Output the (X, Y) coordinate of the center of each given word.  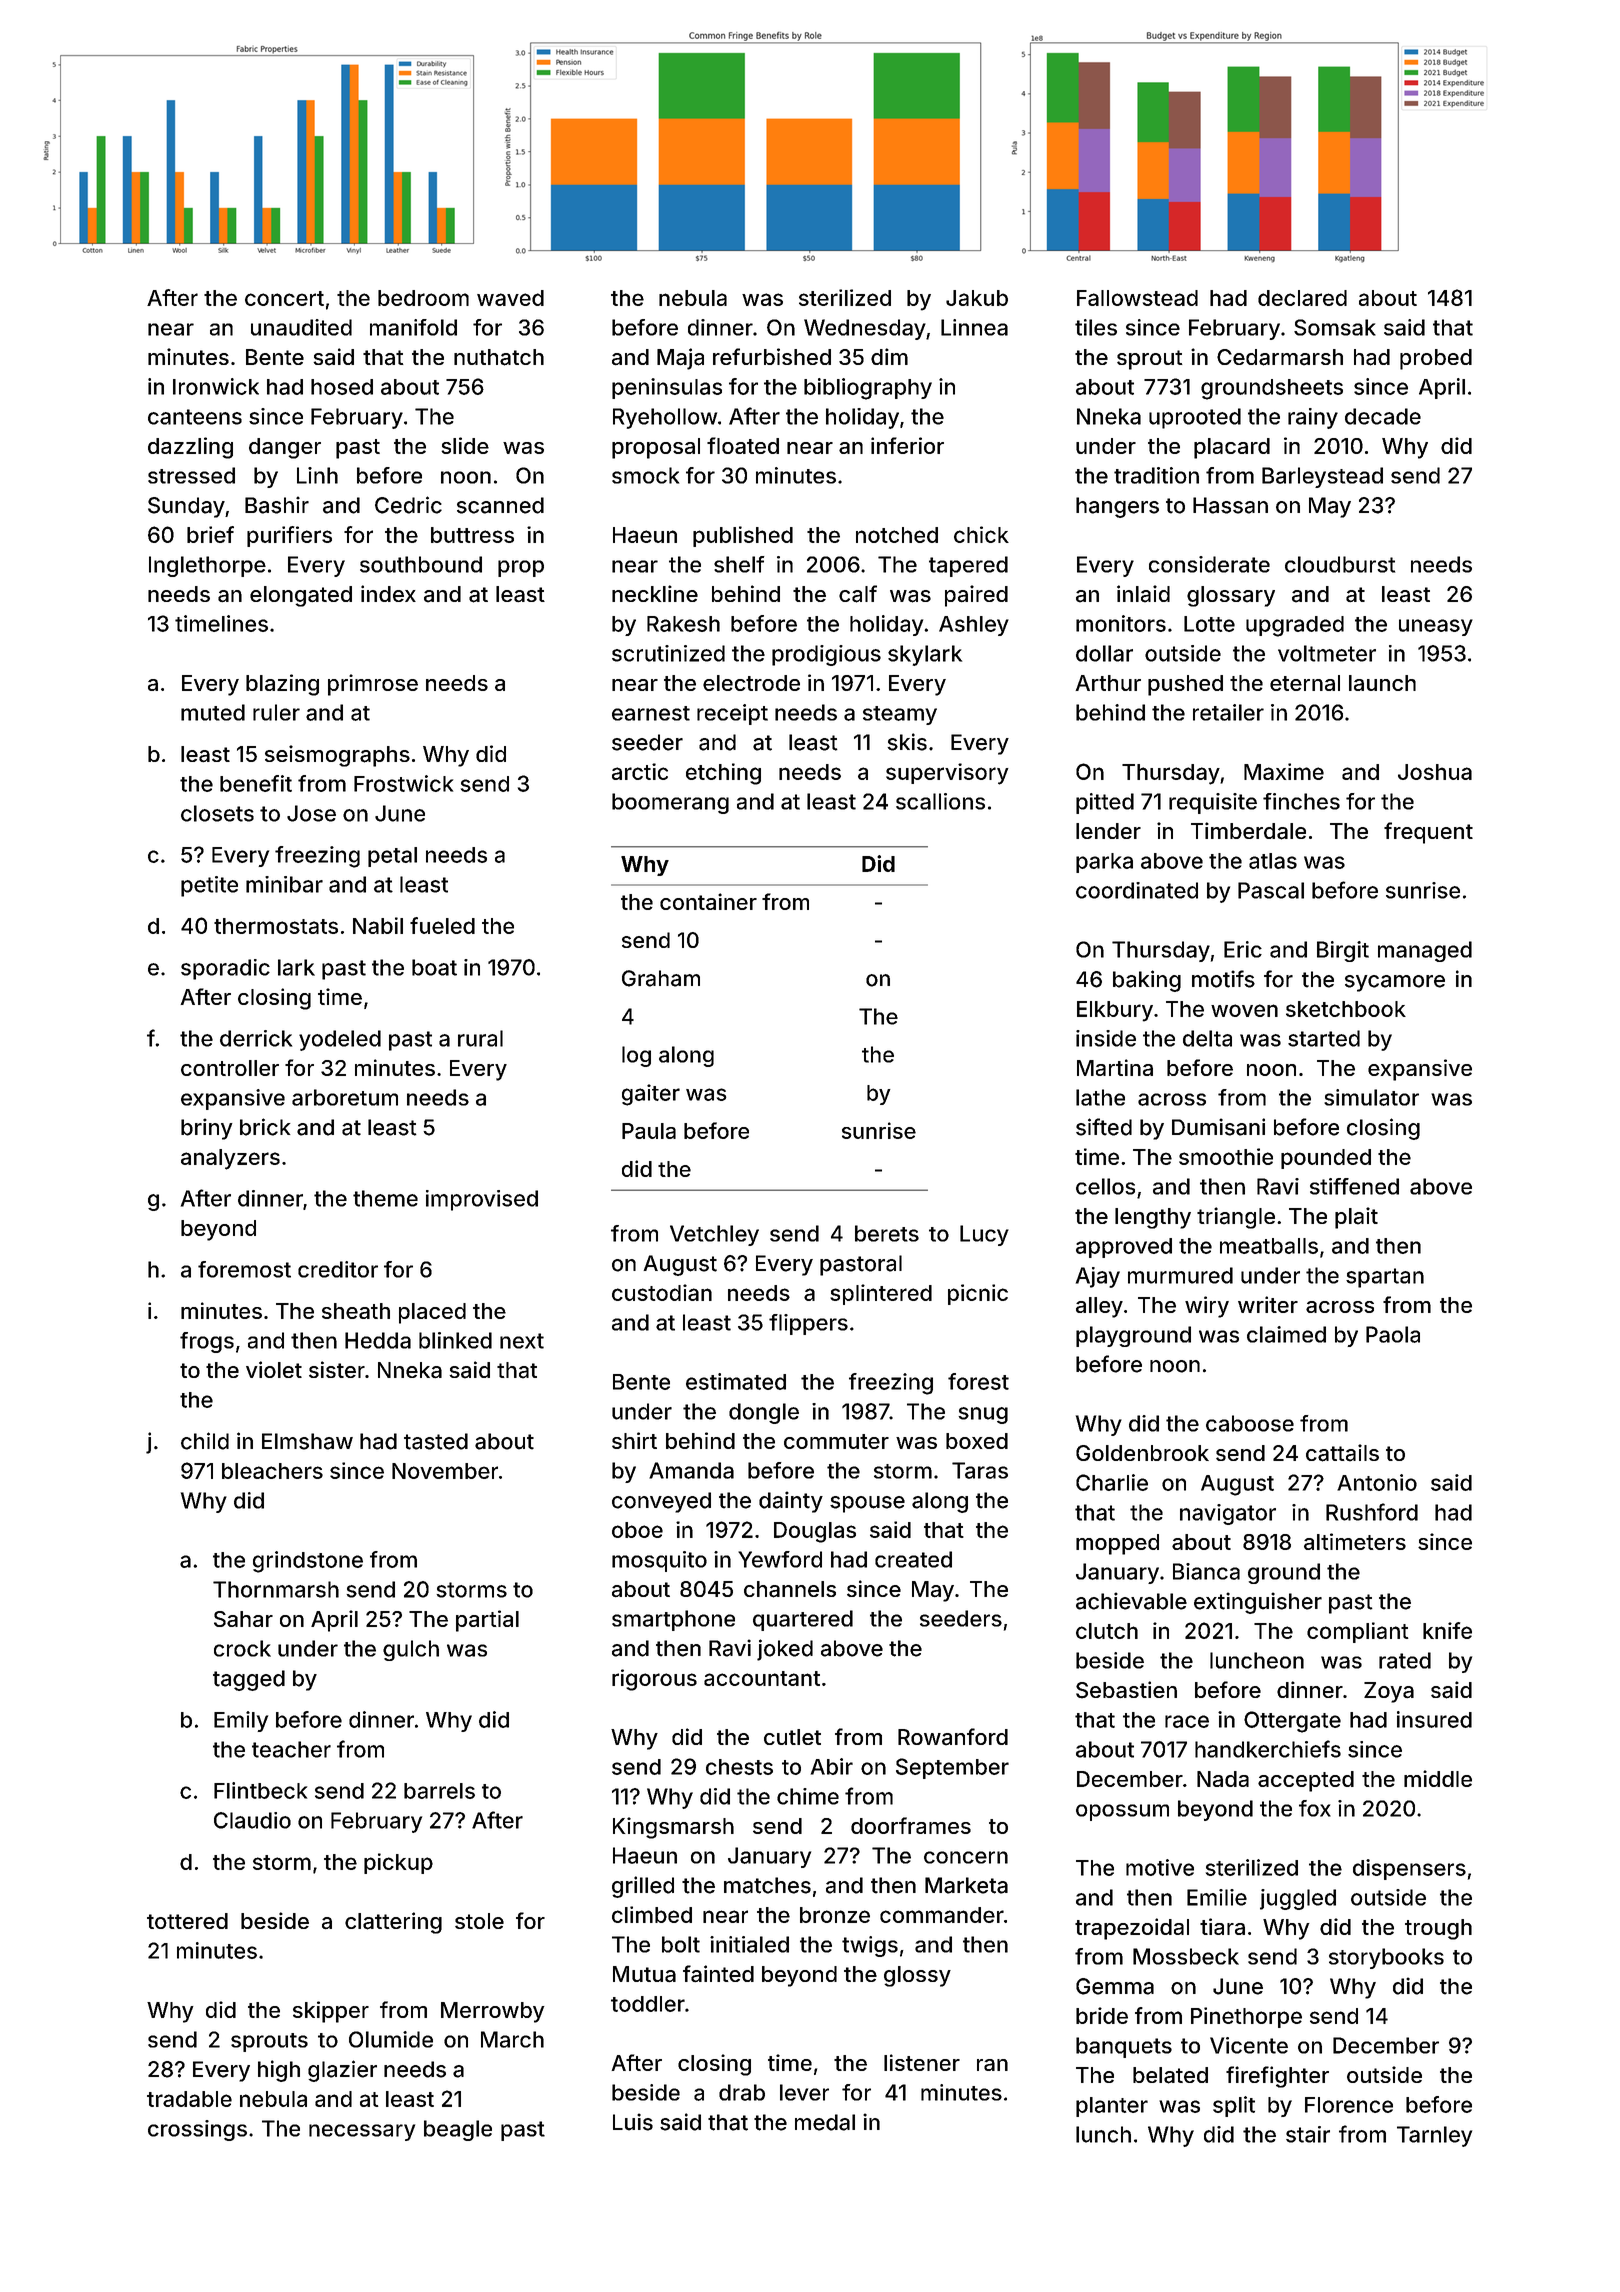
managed (1425, 951)
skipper (331, 2012)
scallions (940, 801)
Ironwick (216, 386)
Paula (649, 1131)
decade (1383, 416)
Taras (980, 1470)
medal (825, 2122)
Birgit (1343, 951)
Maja (680, 359)
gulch (411, 1650)
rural (480, 1038)
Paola (1393, 1334)
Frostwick (403, 783)
